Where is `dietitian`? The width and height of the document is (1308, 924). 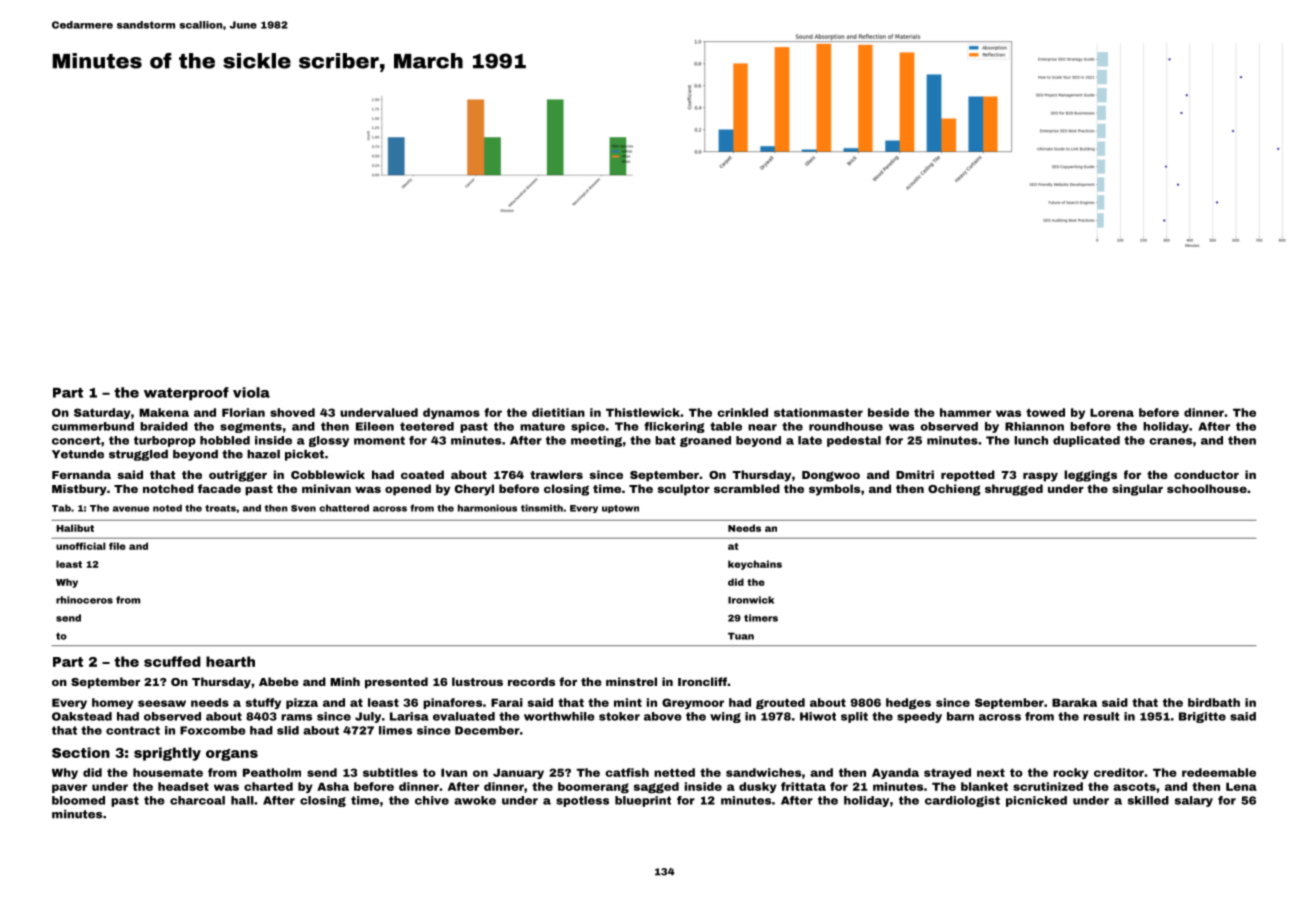 dietitian is located at coordinates (558, 412).
